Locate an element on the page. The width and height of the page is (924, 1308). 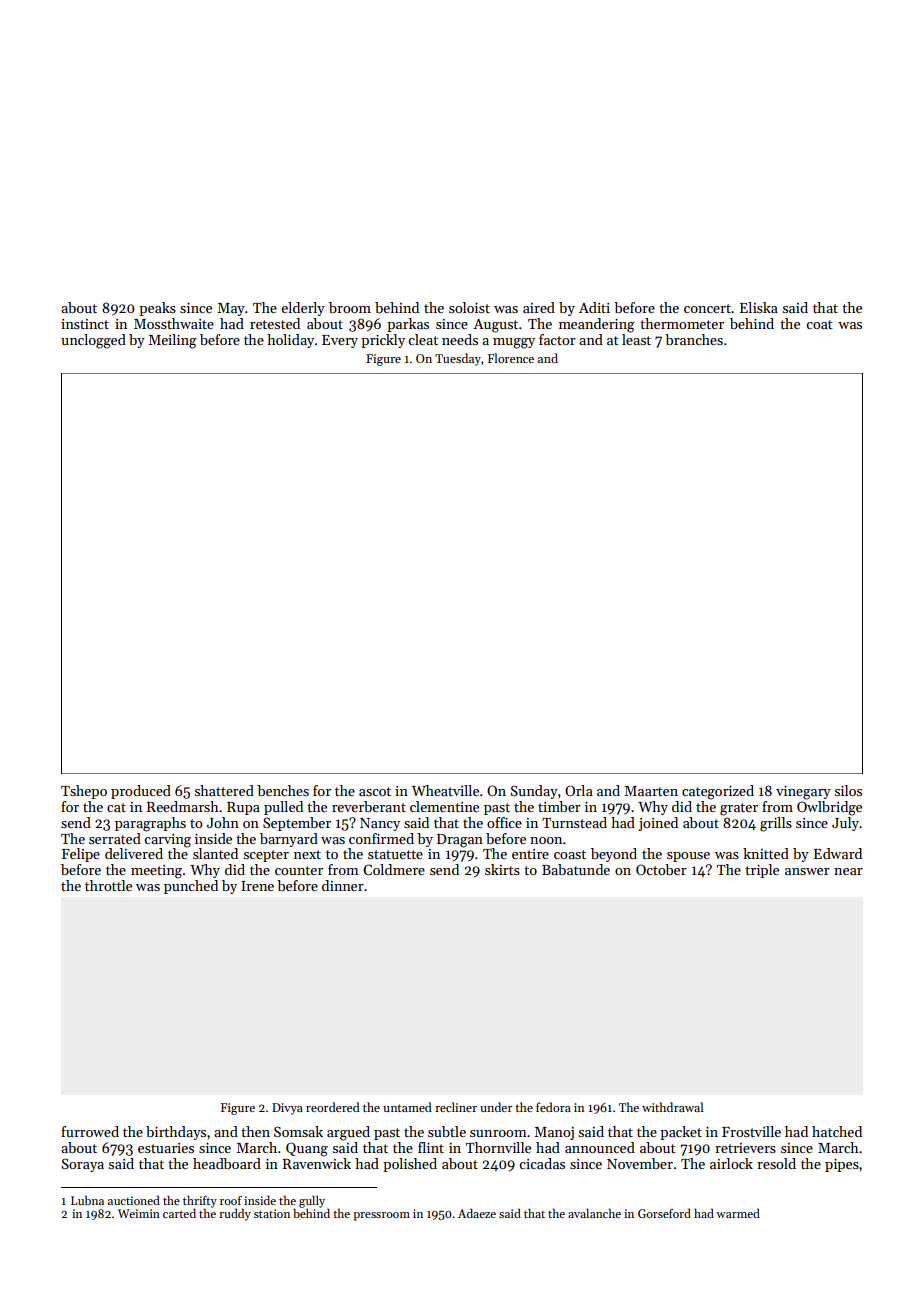
aired is located at coordinates (539, 307).
